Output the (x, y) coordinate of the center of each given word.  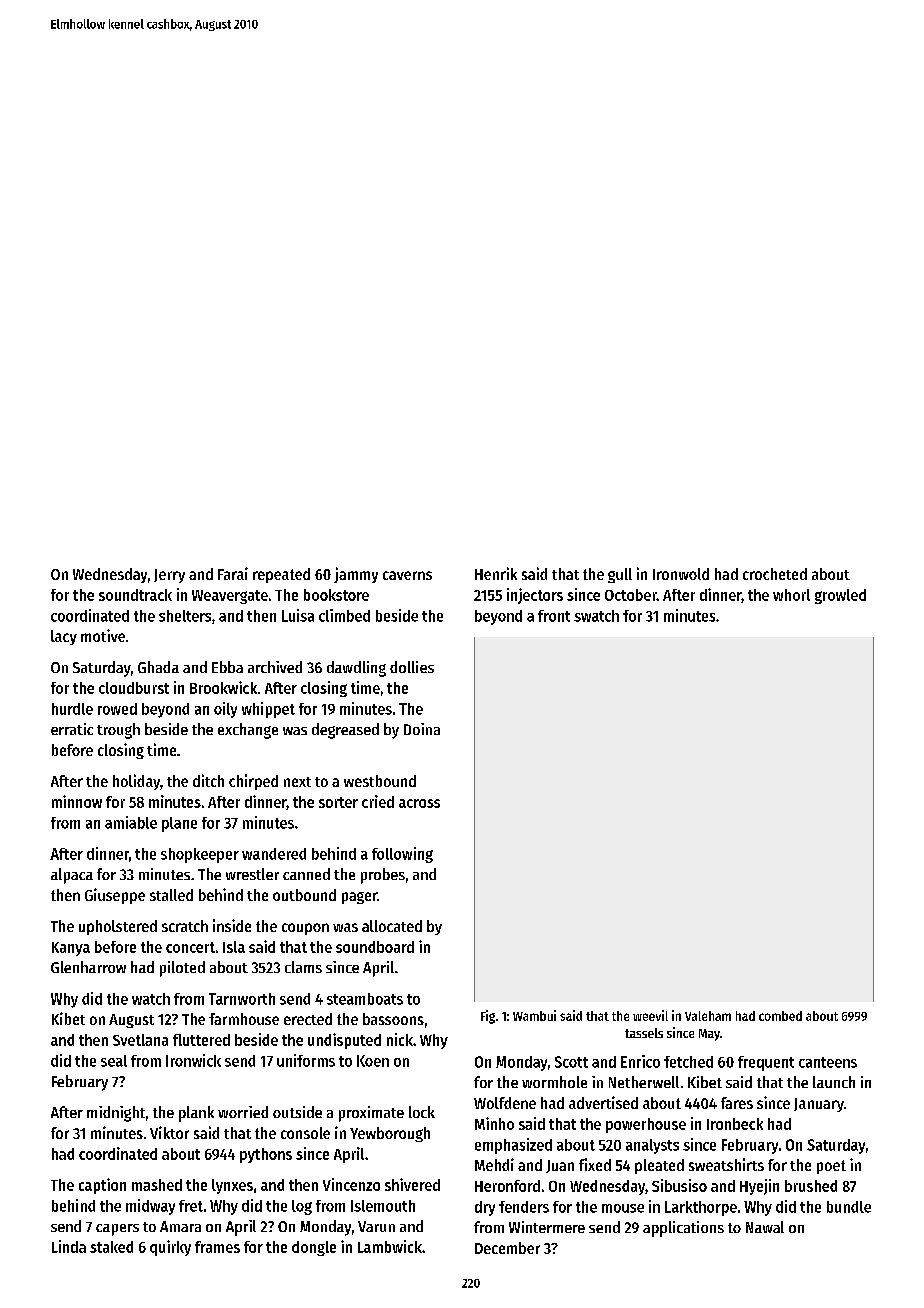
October (631, 595)
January (819, 1105)
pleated (659, 1166)
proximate (371, 1114)
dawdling (356, 669)
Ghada (158, 667)
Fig (488, 1017)
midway (150, 1207)
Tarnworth (242, 999)
